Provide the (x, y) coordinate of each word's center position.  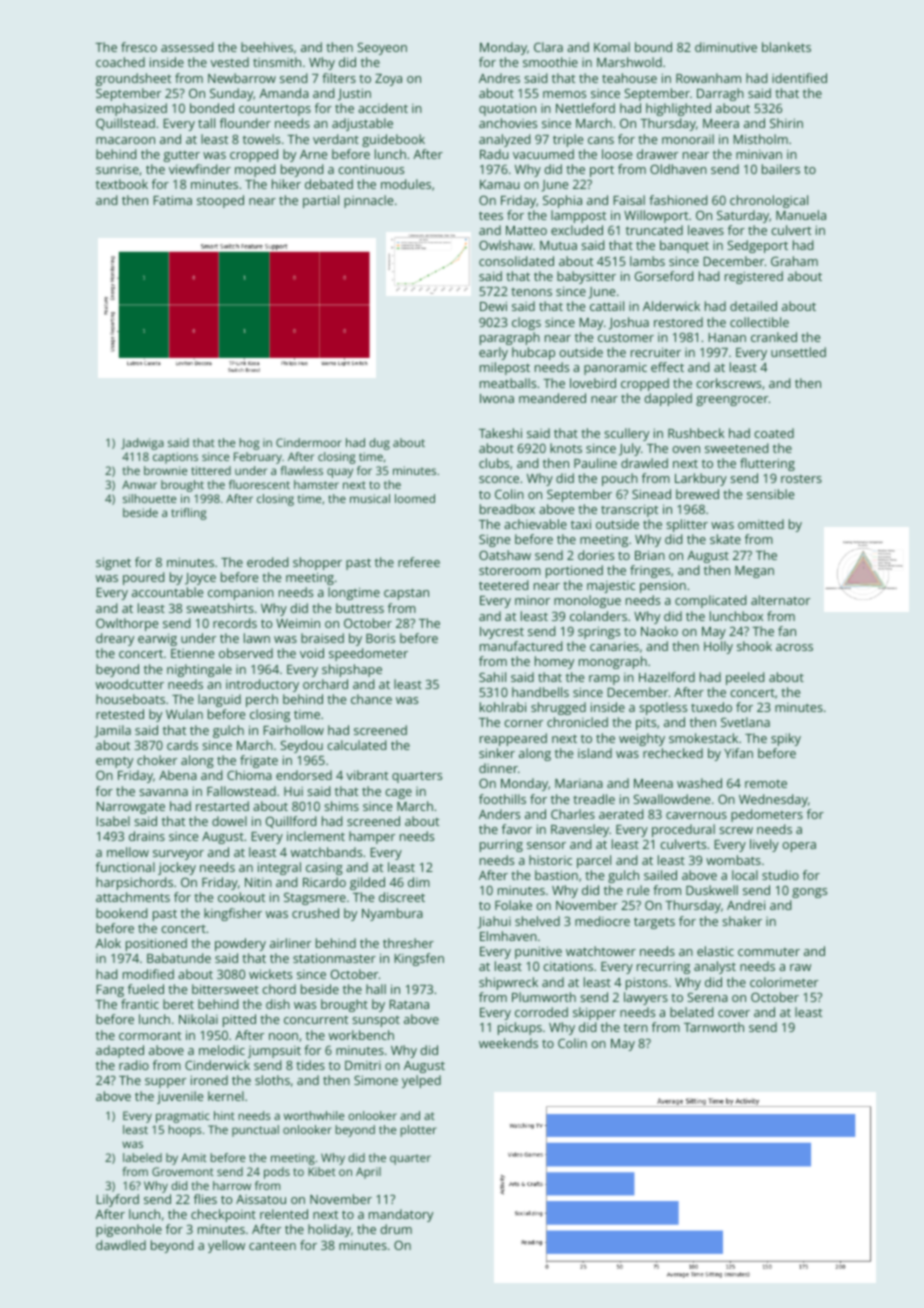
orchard (325, 684)
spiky (786, 739)
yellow (226, 1246)
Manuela (801, 215)
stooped (220, 201)
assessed (187, 47)
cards (182, 745)
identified (799, 78)
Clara (548, 47)
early (493, 353)
